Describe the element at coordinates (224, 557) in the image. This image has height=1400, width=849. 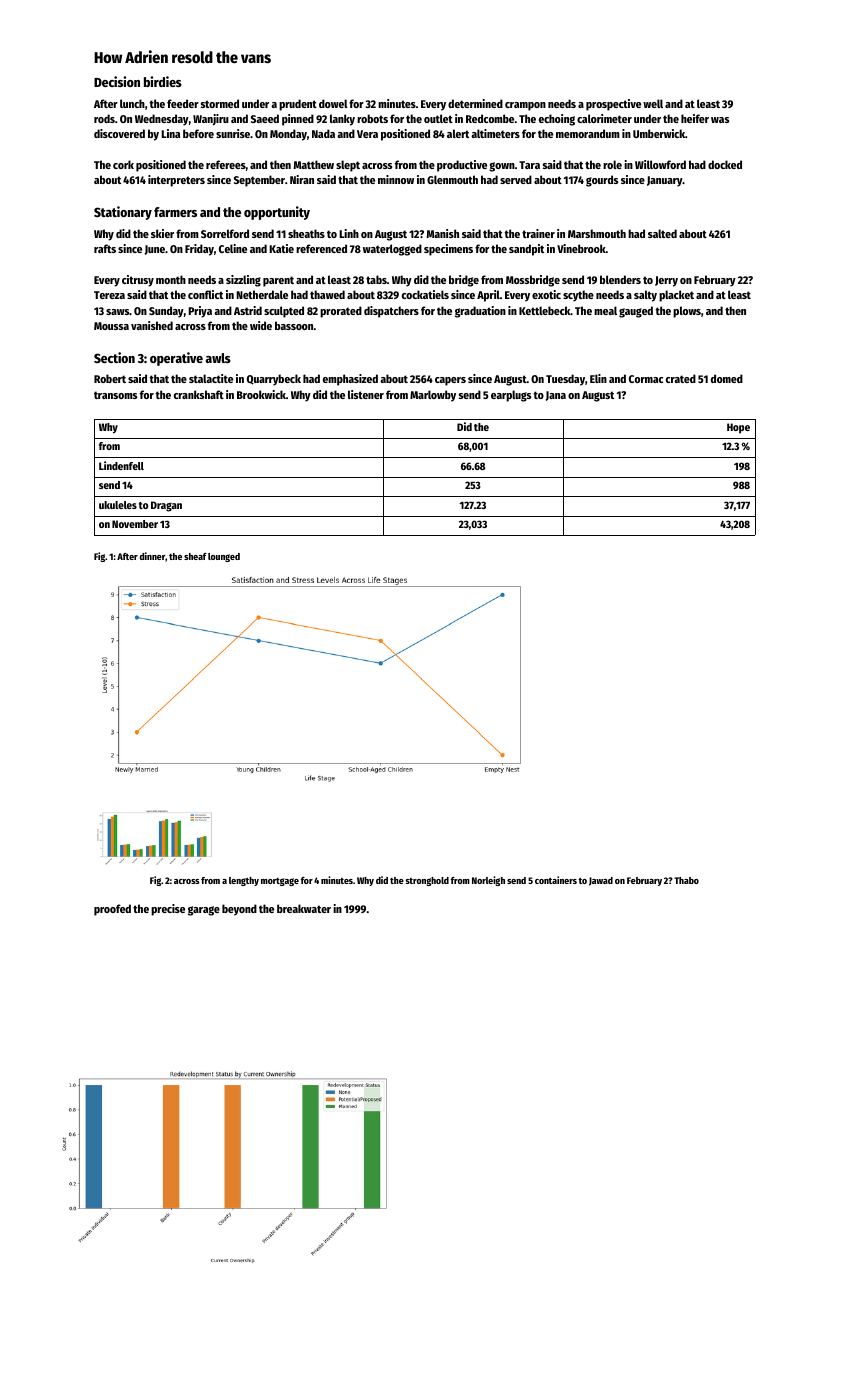
I see `lounged` at that location.
